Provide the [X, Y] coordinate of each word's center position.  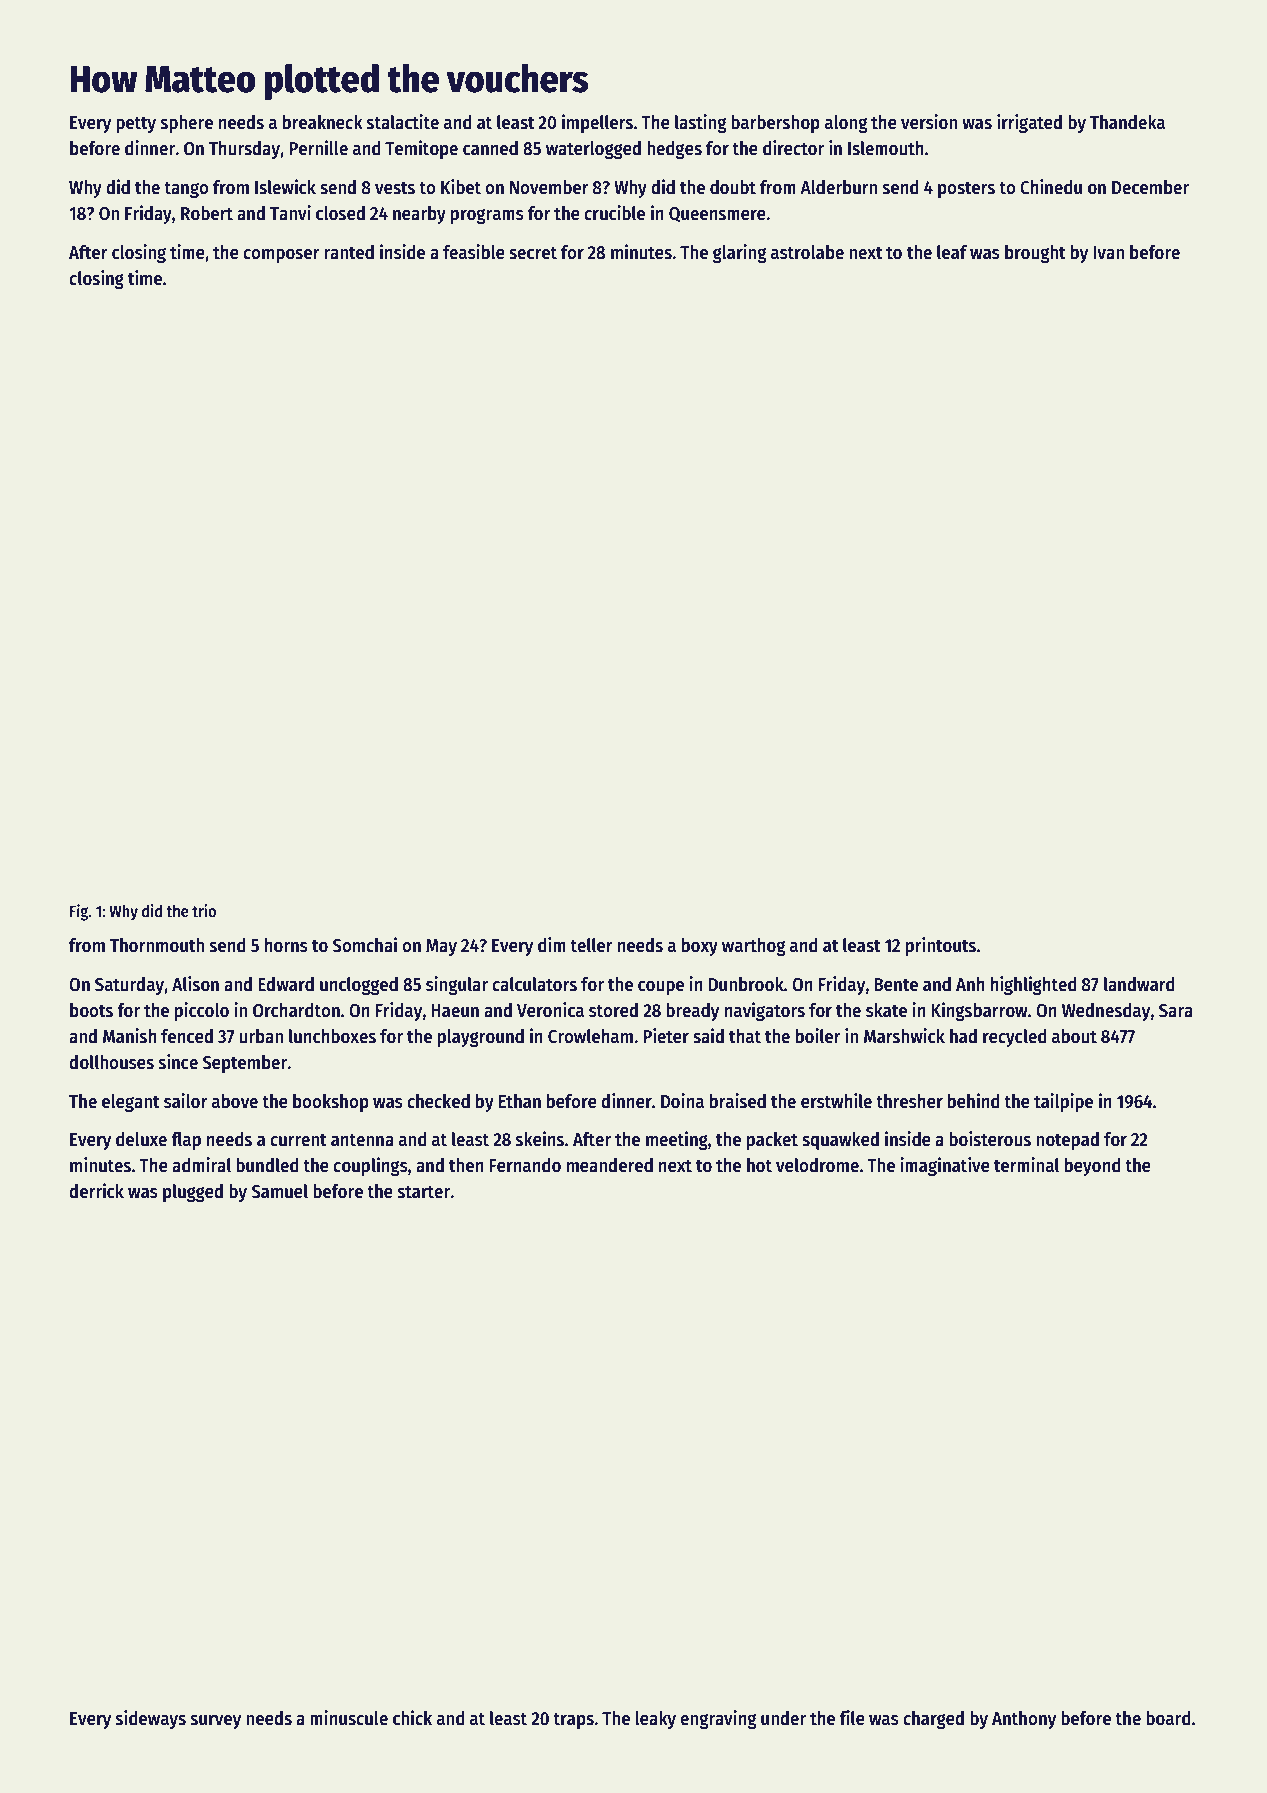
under [783, 1718]
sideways [151, 1719]
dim [552, 945]
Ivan [1108, 253]
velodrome [817, 1165]
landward [1139, 984]
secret [533, 253]
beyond [1093, 1167]
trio [204, 910]
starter [424, 1192]
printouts [941, 946]
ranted [349, 252]
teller [591, 945]
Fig [79, 912]
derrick [96, 1191]
